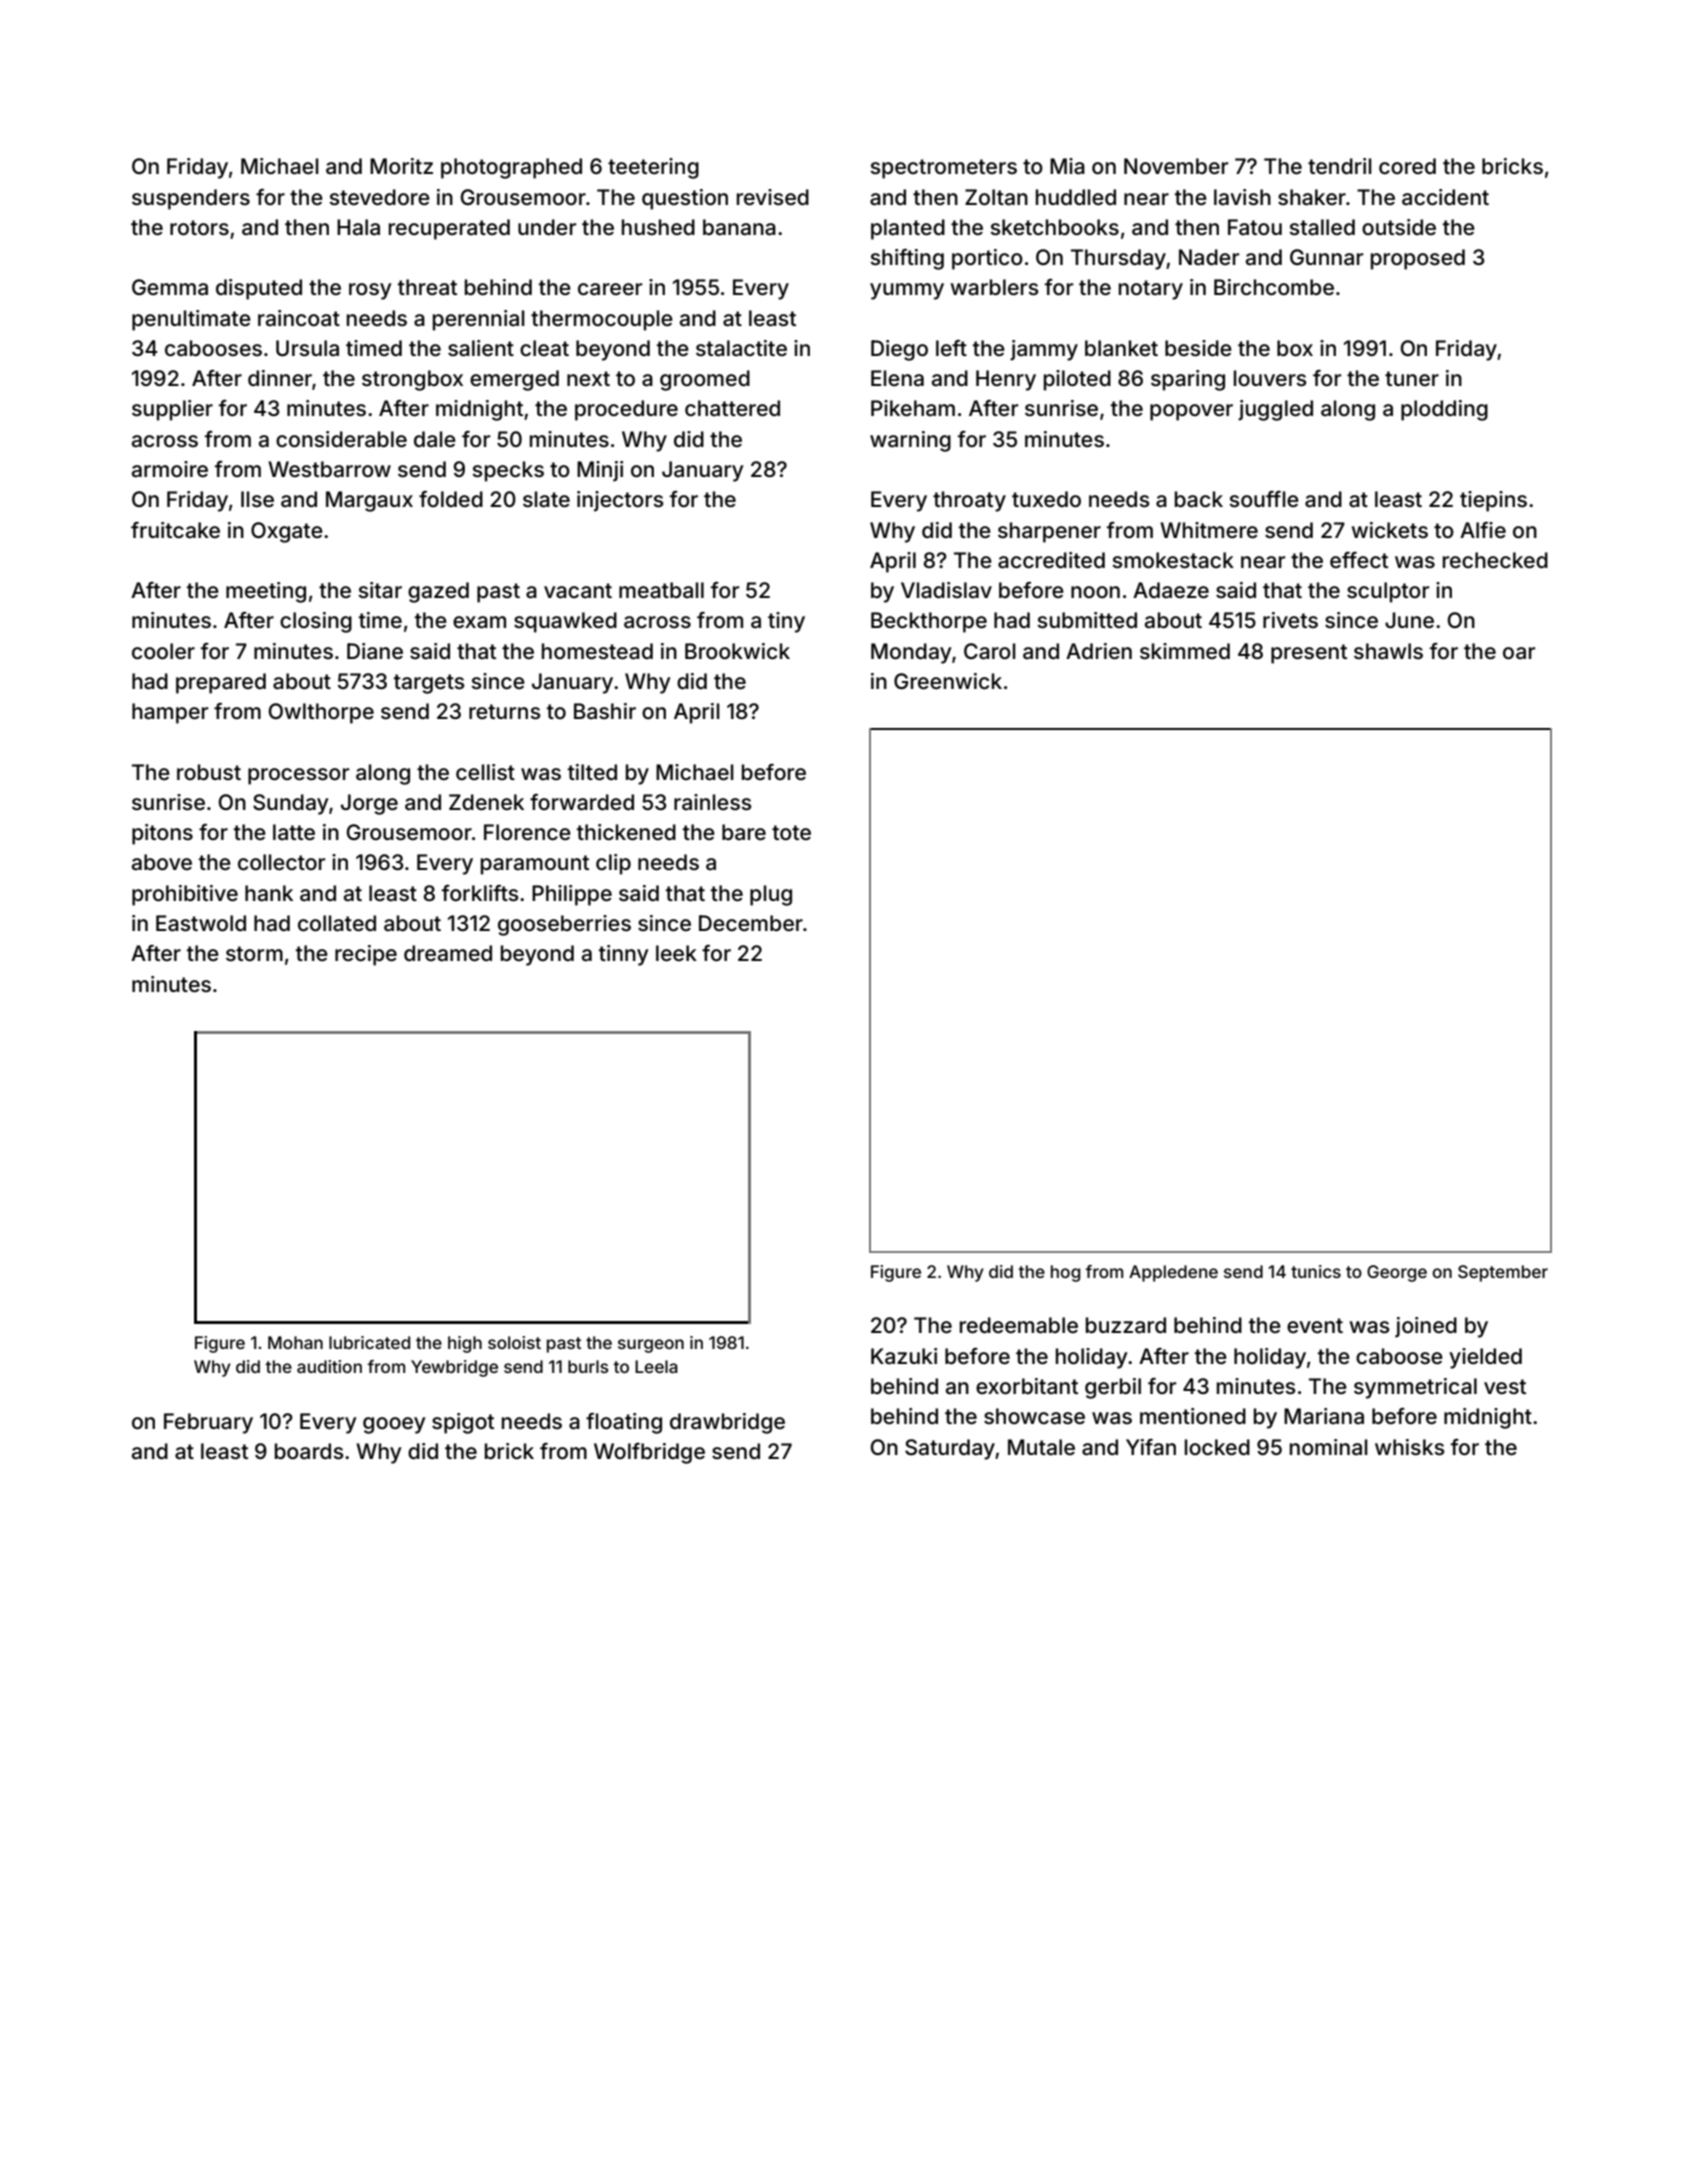 The width and height of the document is (1683, 2178). Describe the element at coordinates (1503, 1273) in the document. I see `September` at that location.
